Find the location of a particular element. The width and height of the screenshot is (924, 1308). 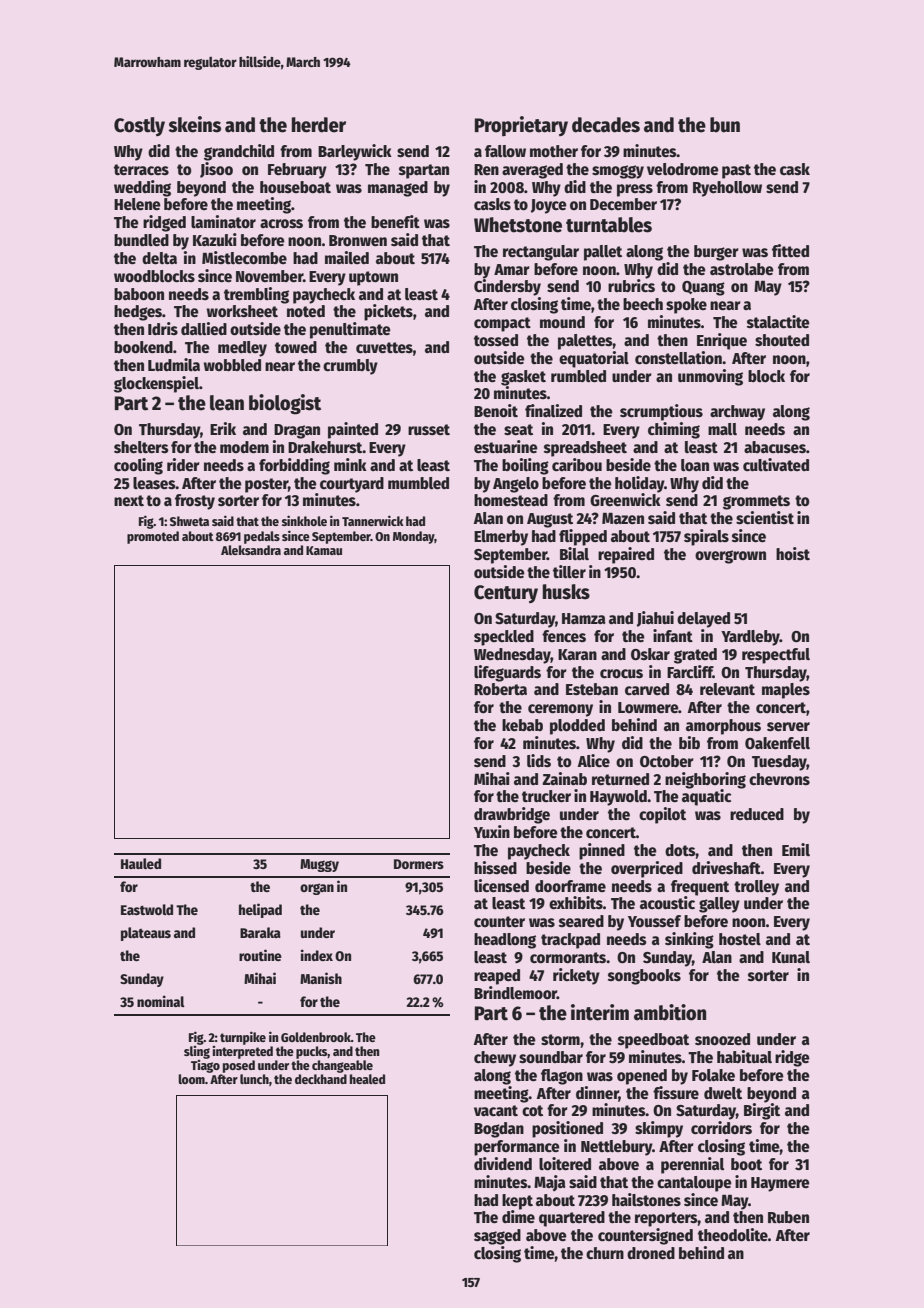

Aleksandra is located at coordinates (251, 550).
